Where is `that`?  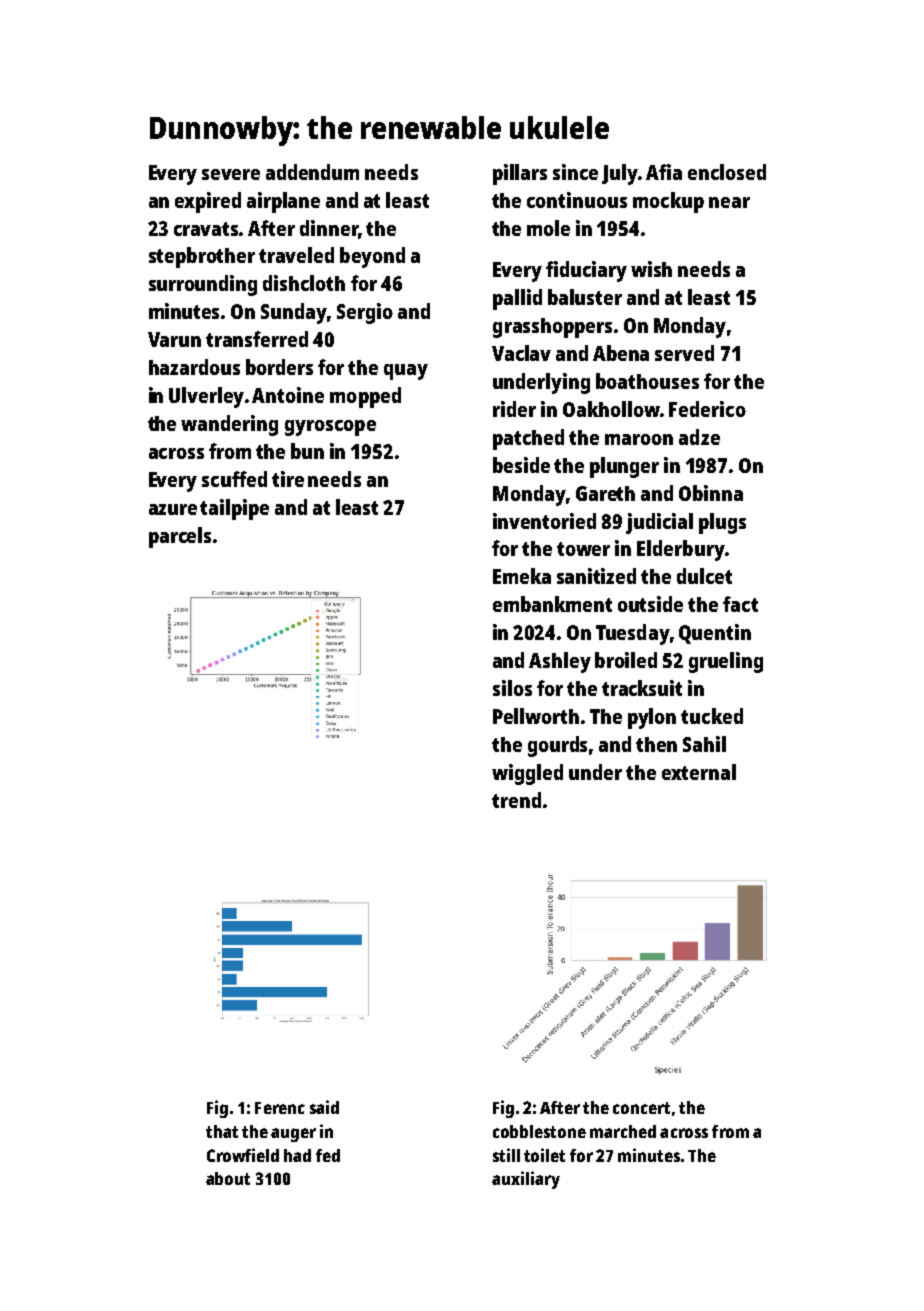
that is located at coordinates (222, 1131).
